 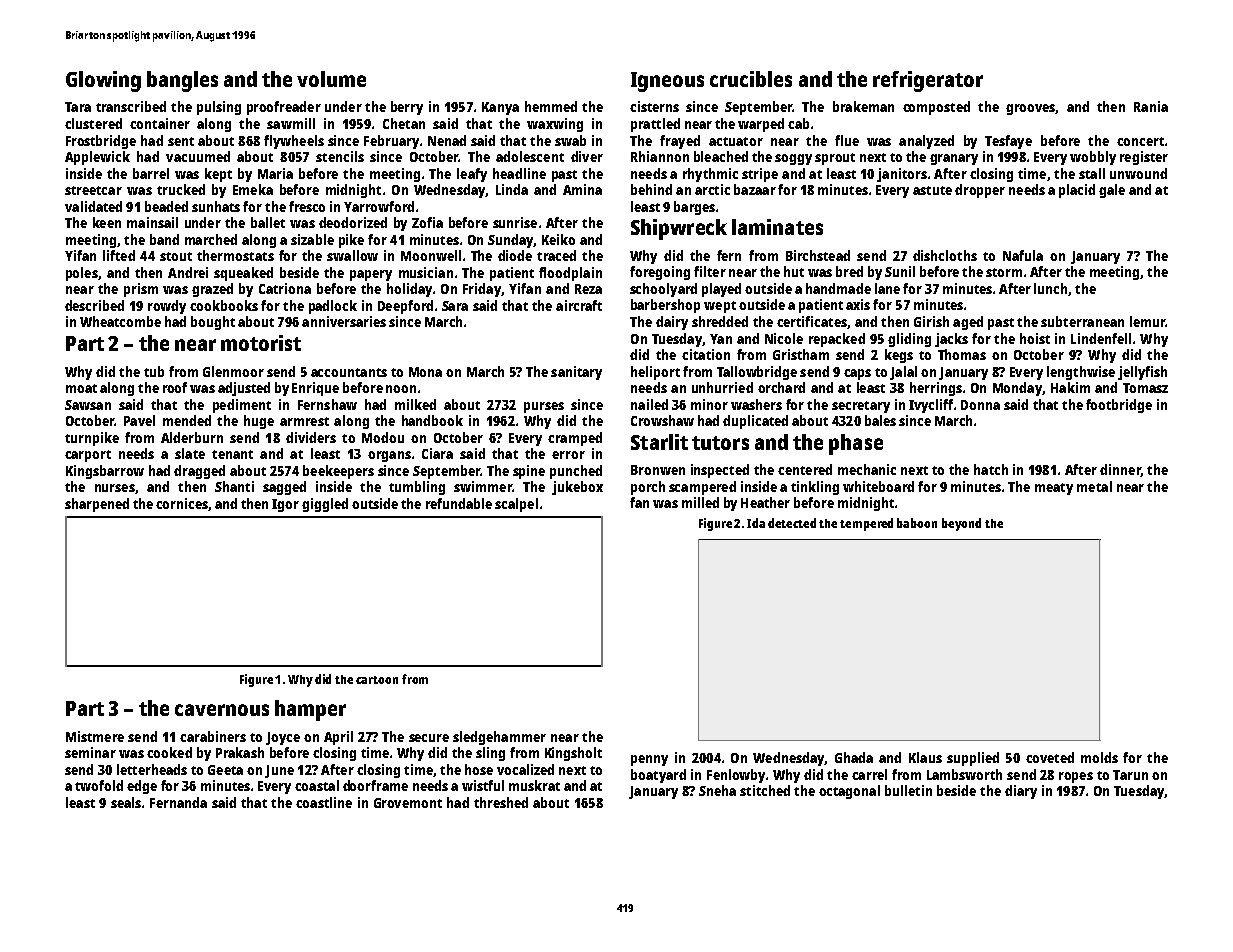 What do you see at coordinates (936, 108) in the screenshot?
I see `composted` at bounding box center [936, 108].
